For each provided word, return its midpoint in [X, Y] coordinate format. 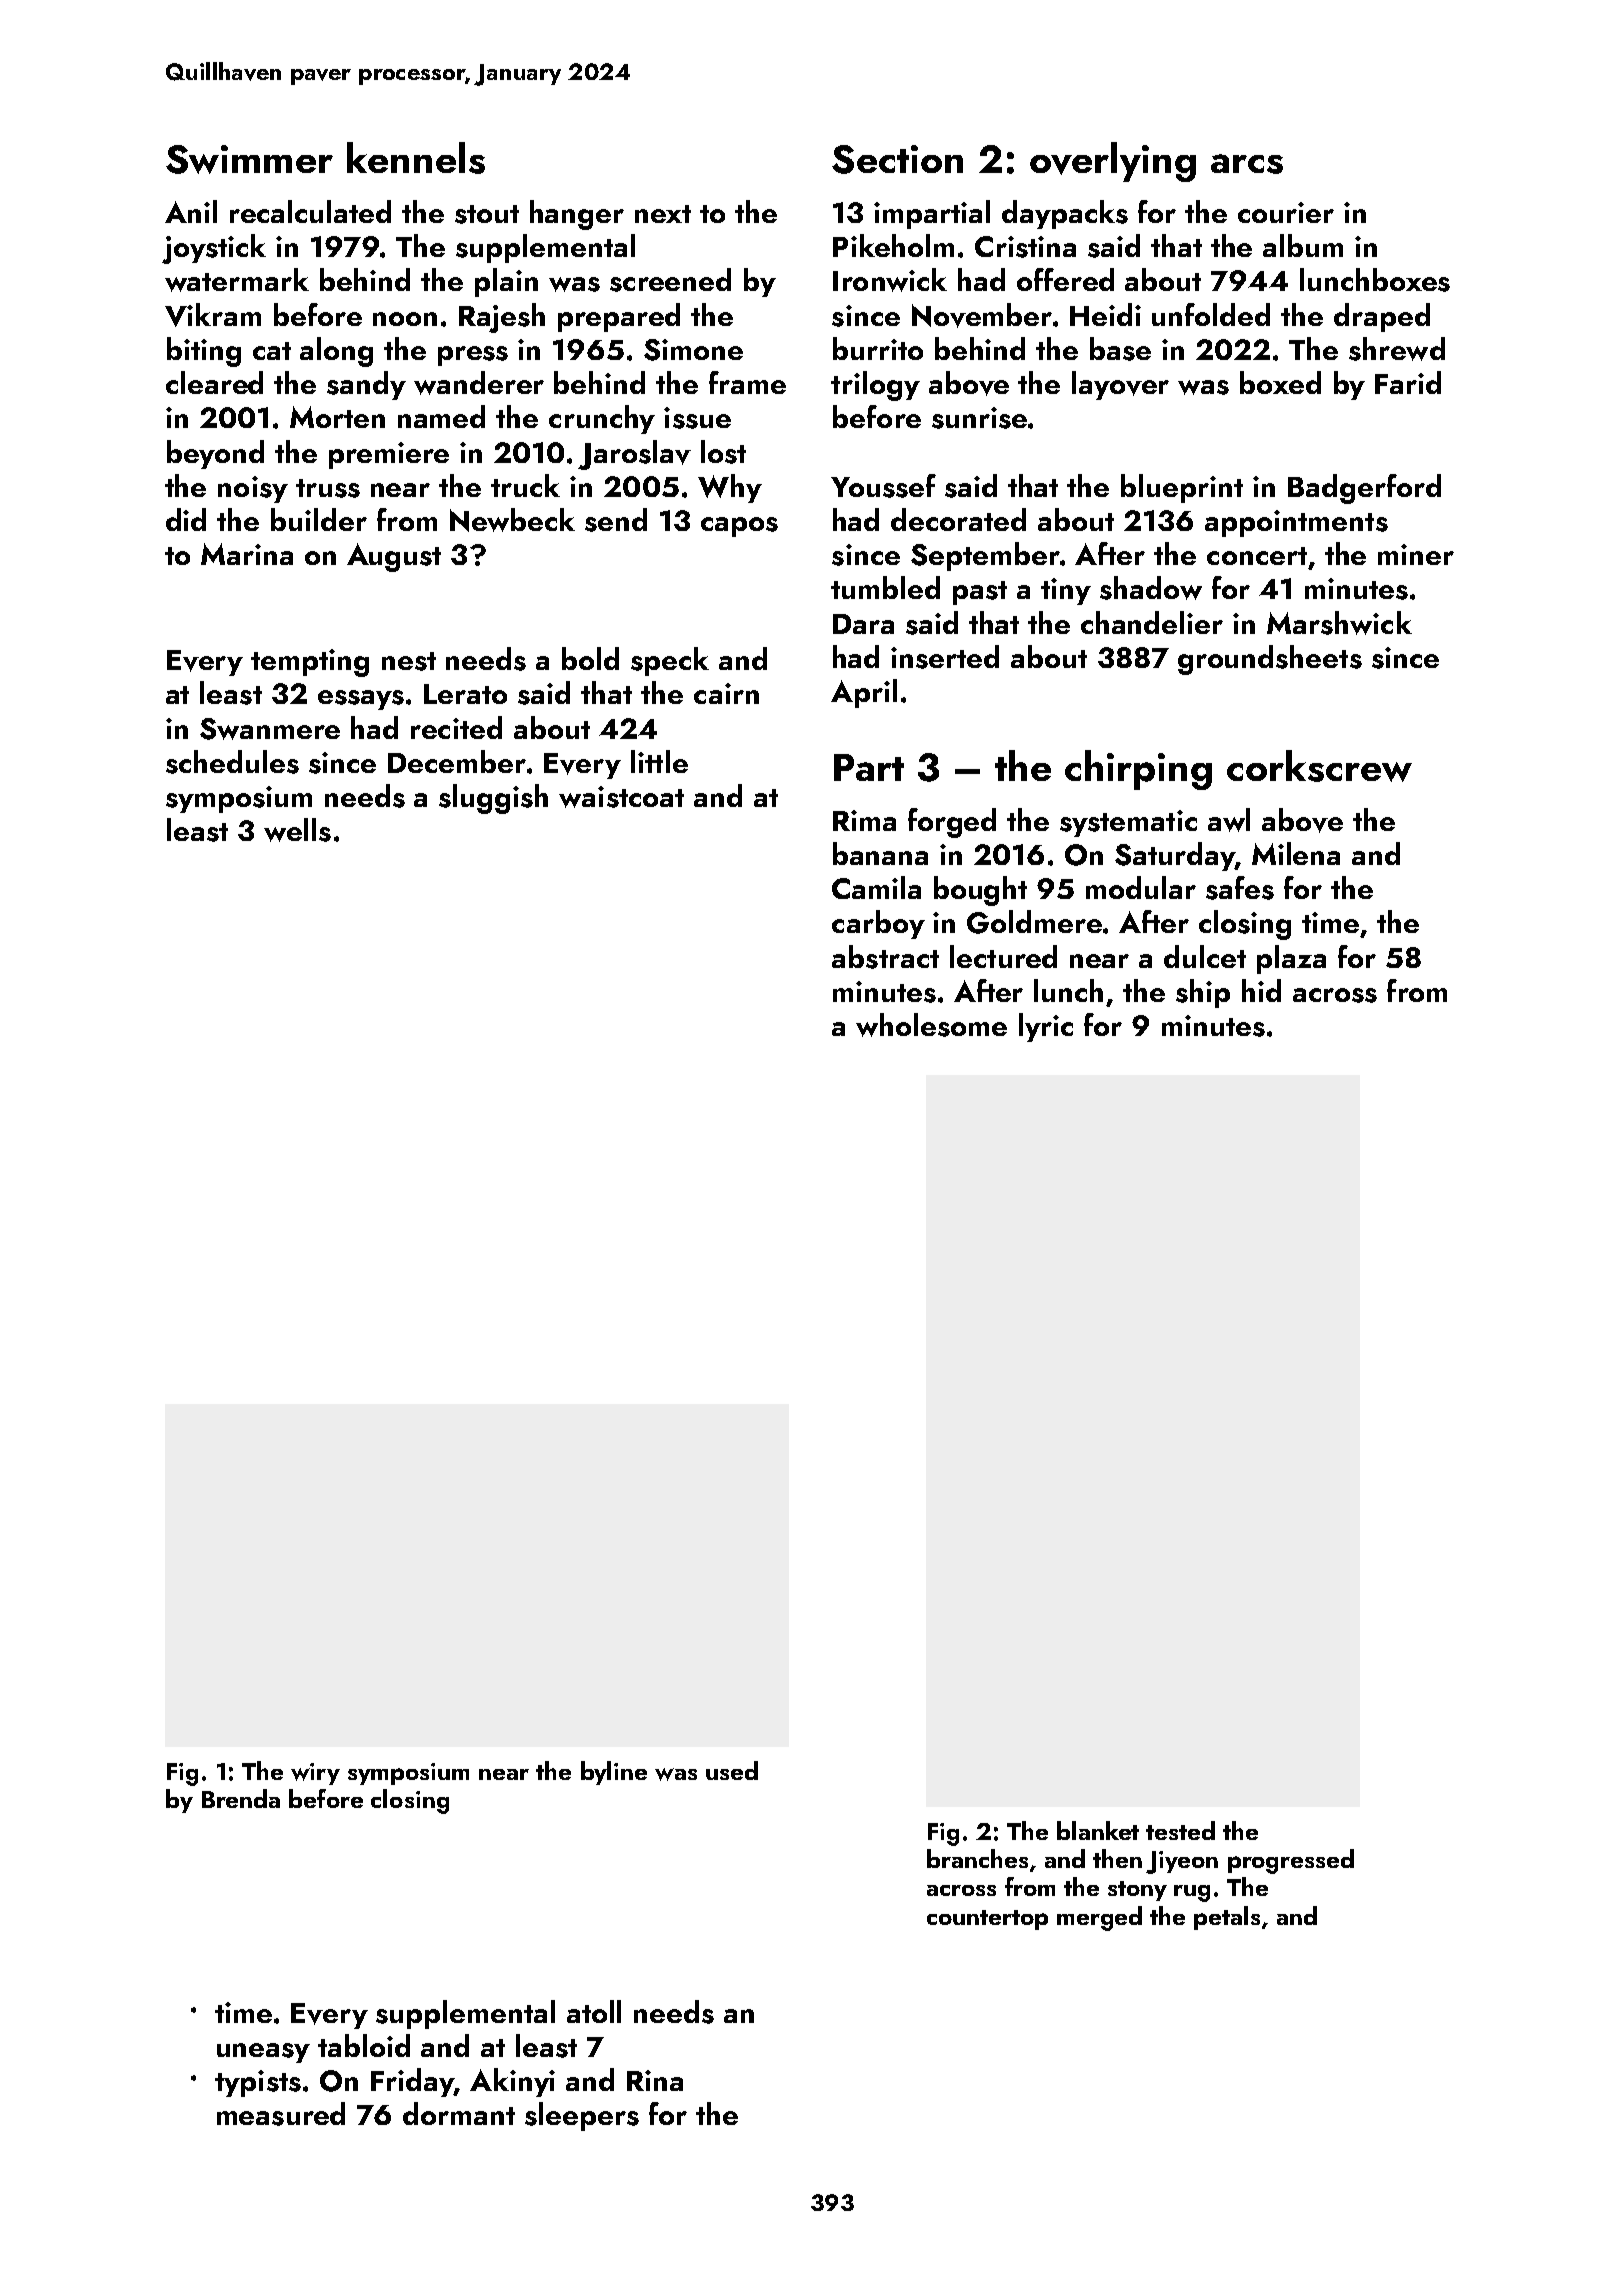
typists [258, 2083]
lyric [1046, 1027]
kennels [416, 158]
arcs [1247, 164]
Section [897, 159]
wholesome [931, 1025]
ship [1203, 993]
